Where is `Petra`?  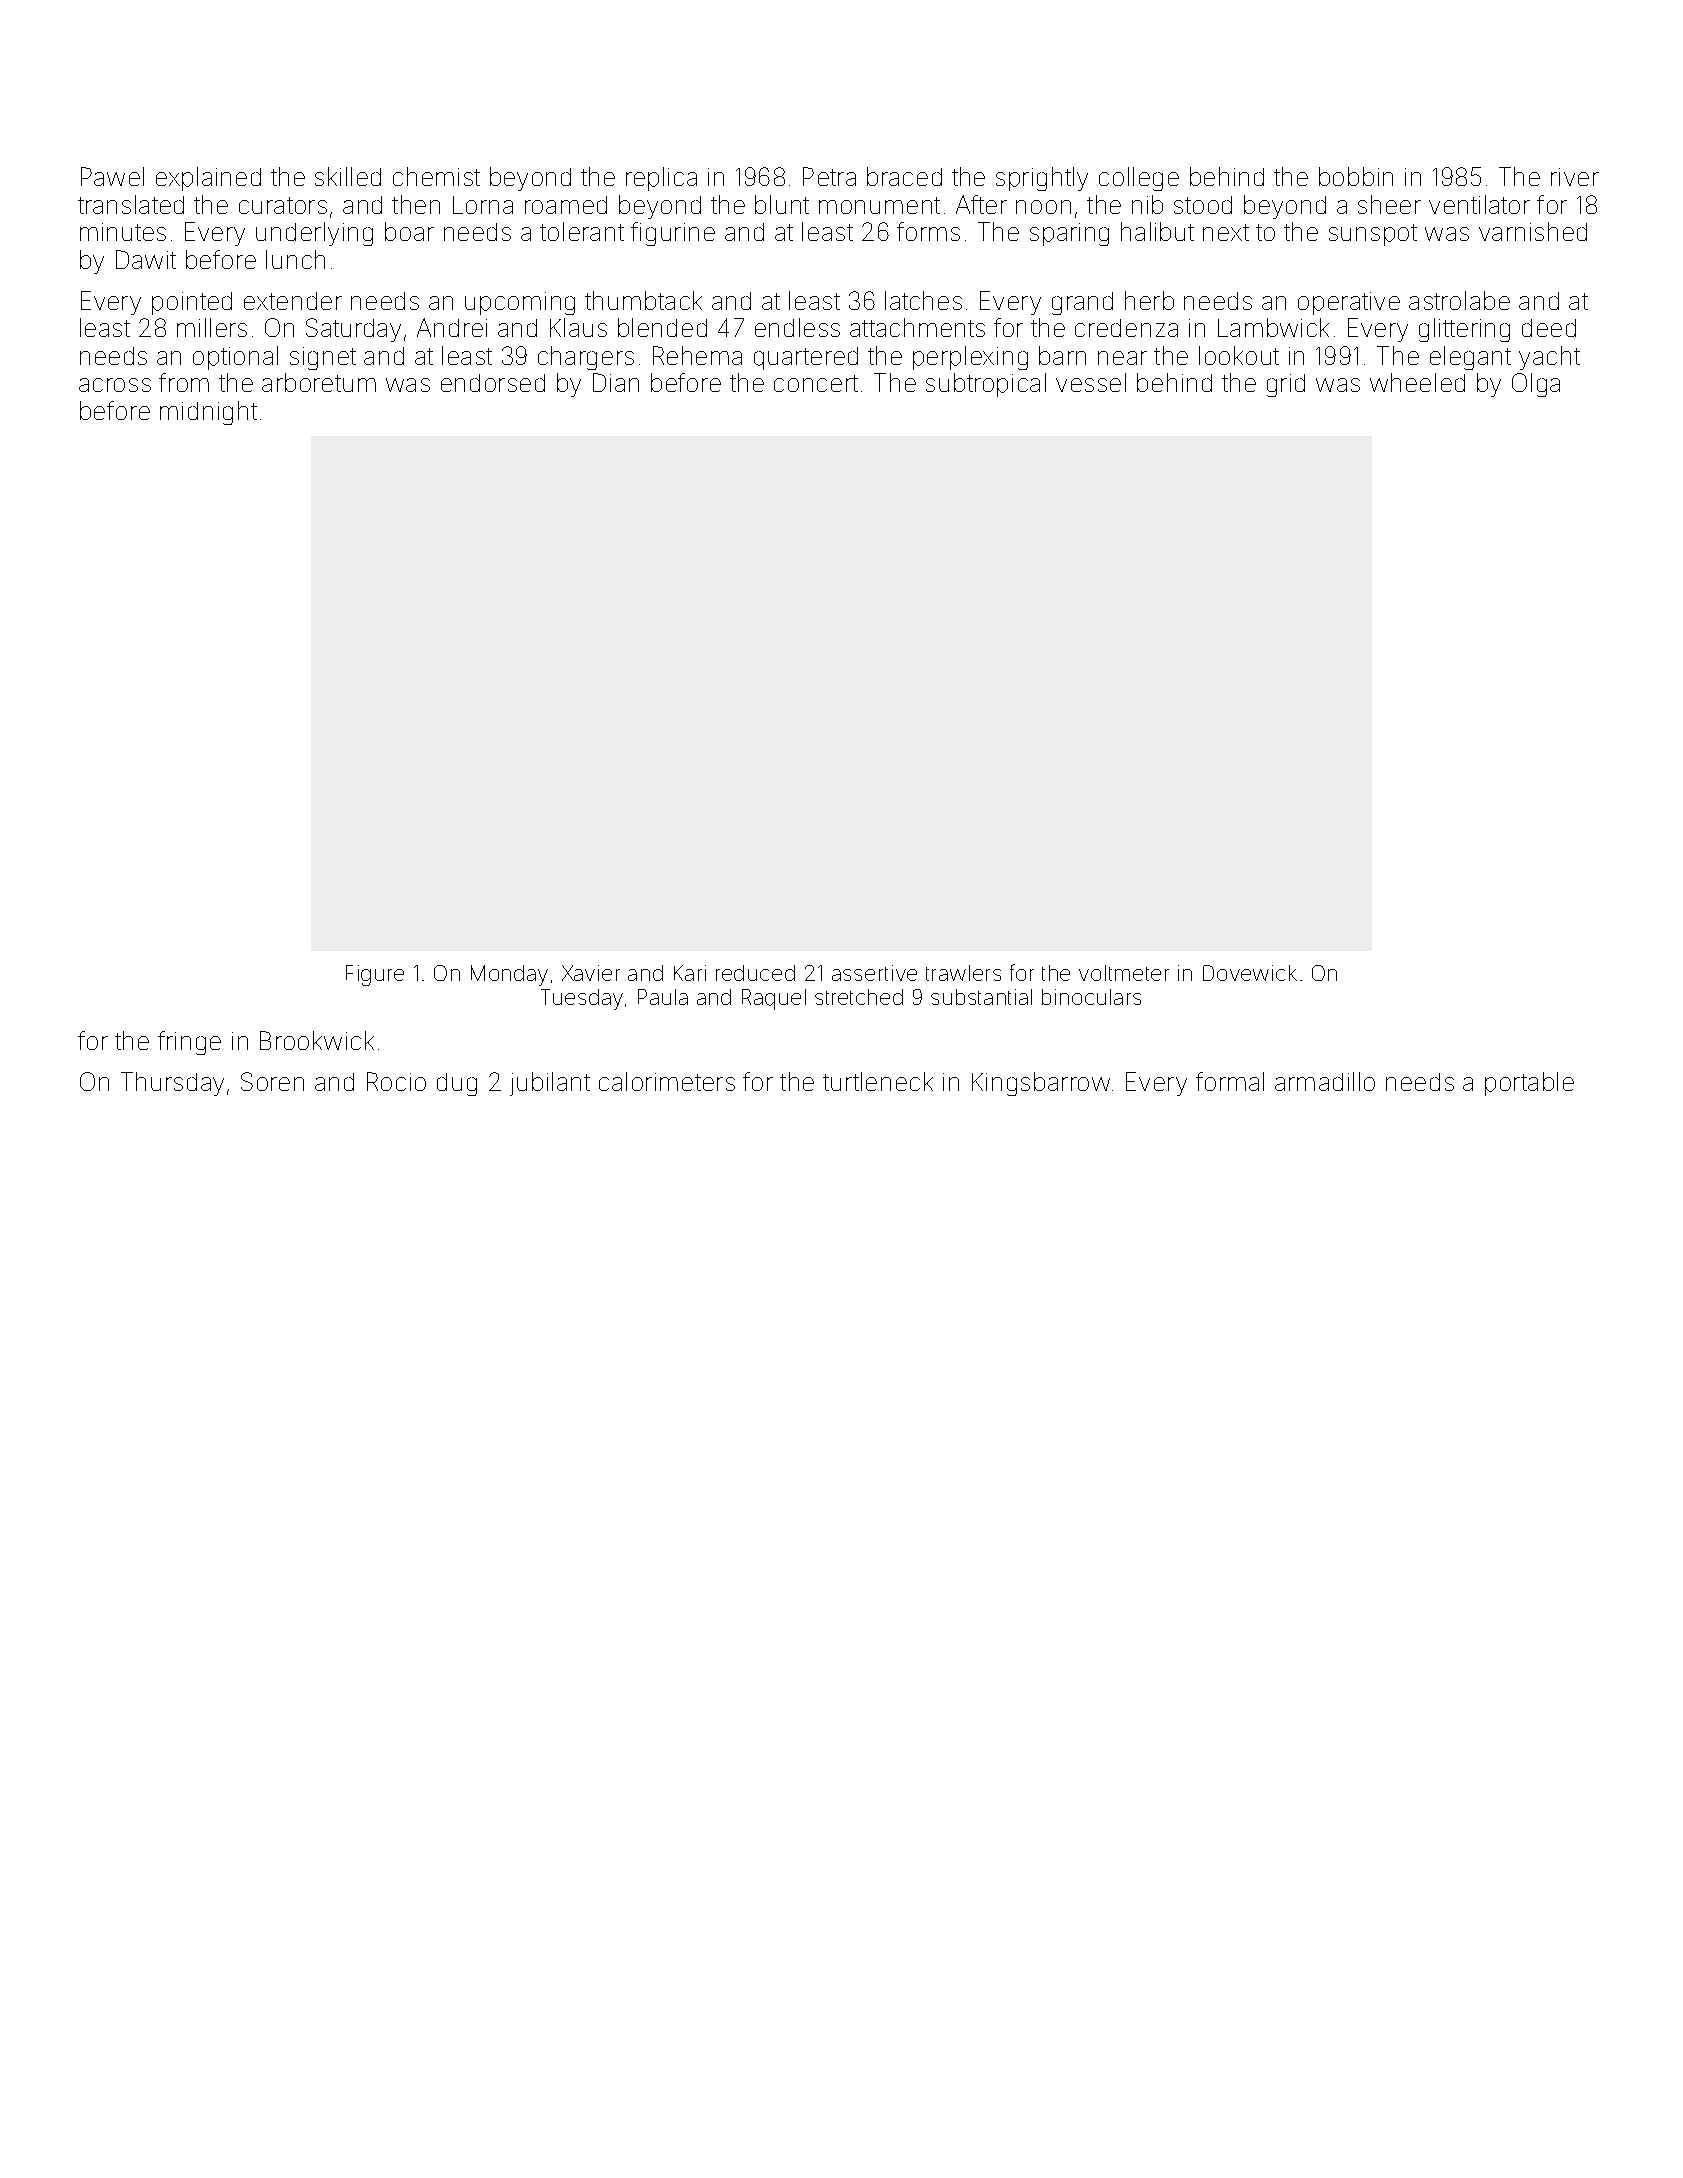 Petra is located at coordinates (829, 176).
